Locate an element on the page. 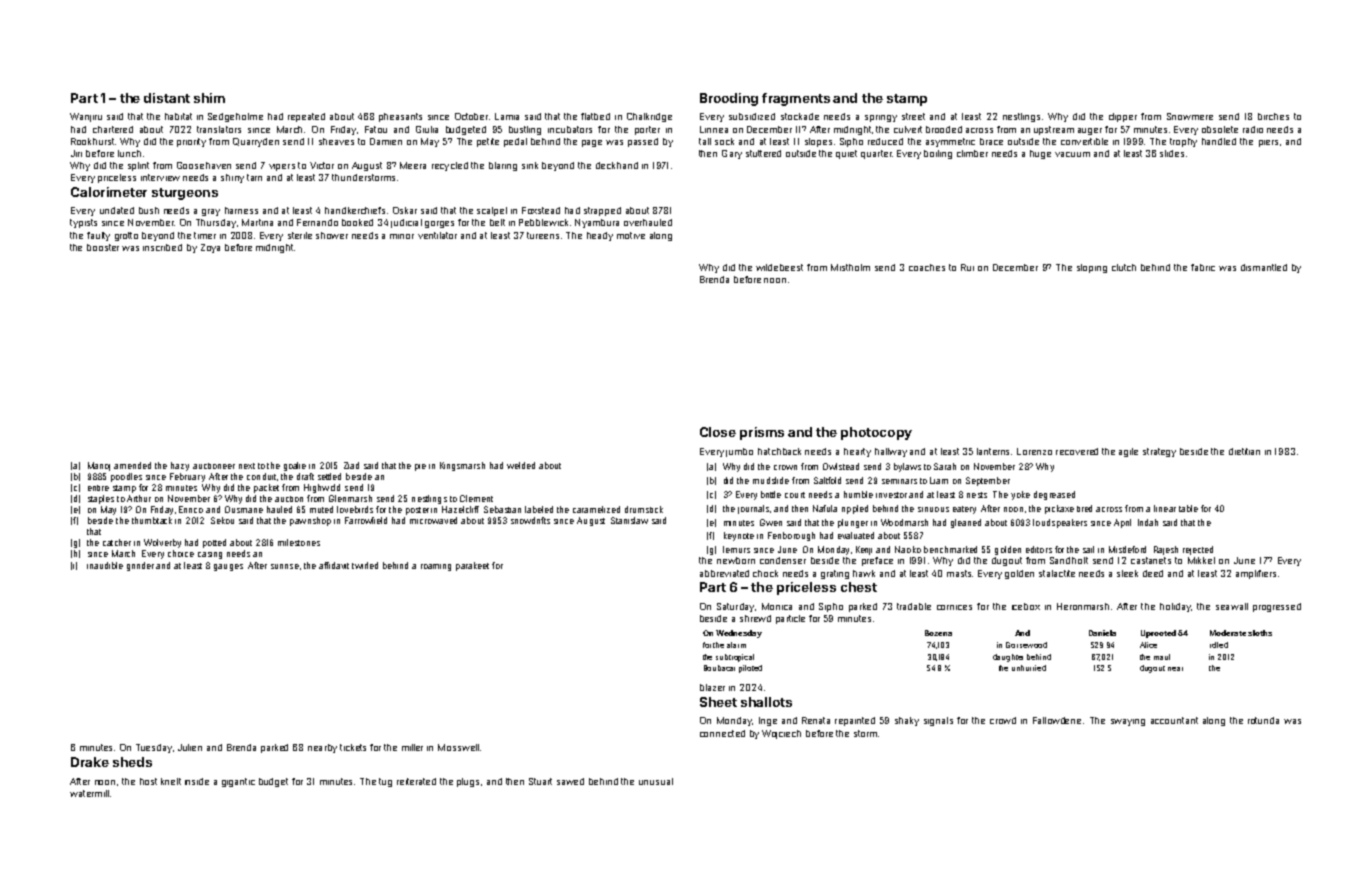 The height and width of the page is (887, 1372). Stuart is located at coordinates (540, 781).
